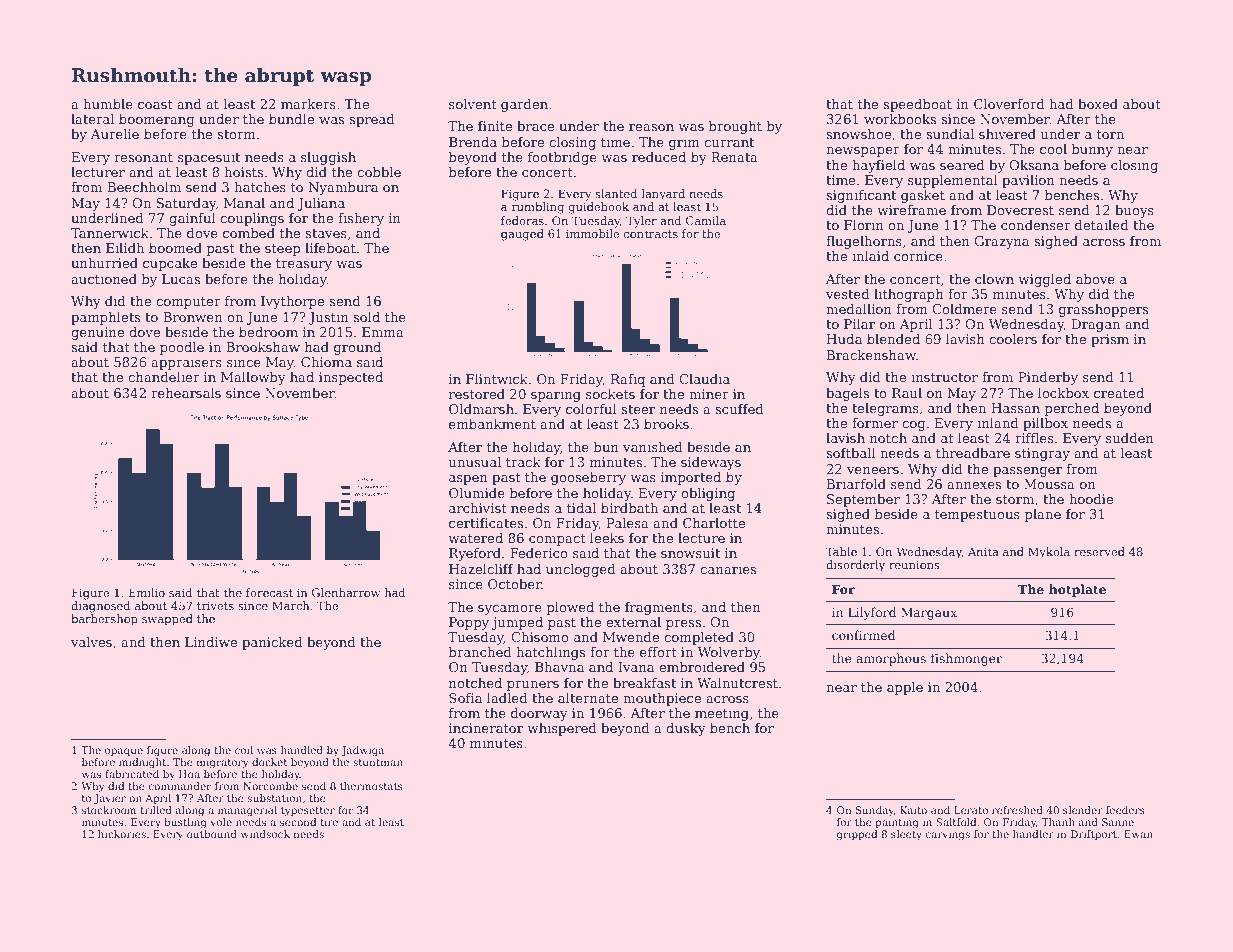 This screenshot has height=952, width=1233. What do you see at coordinates (486, 728) in the screenshot?
I see `incinerator` at bounding box center [486, 728].
